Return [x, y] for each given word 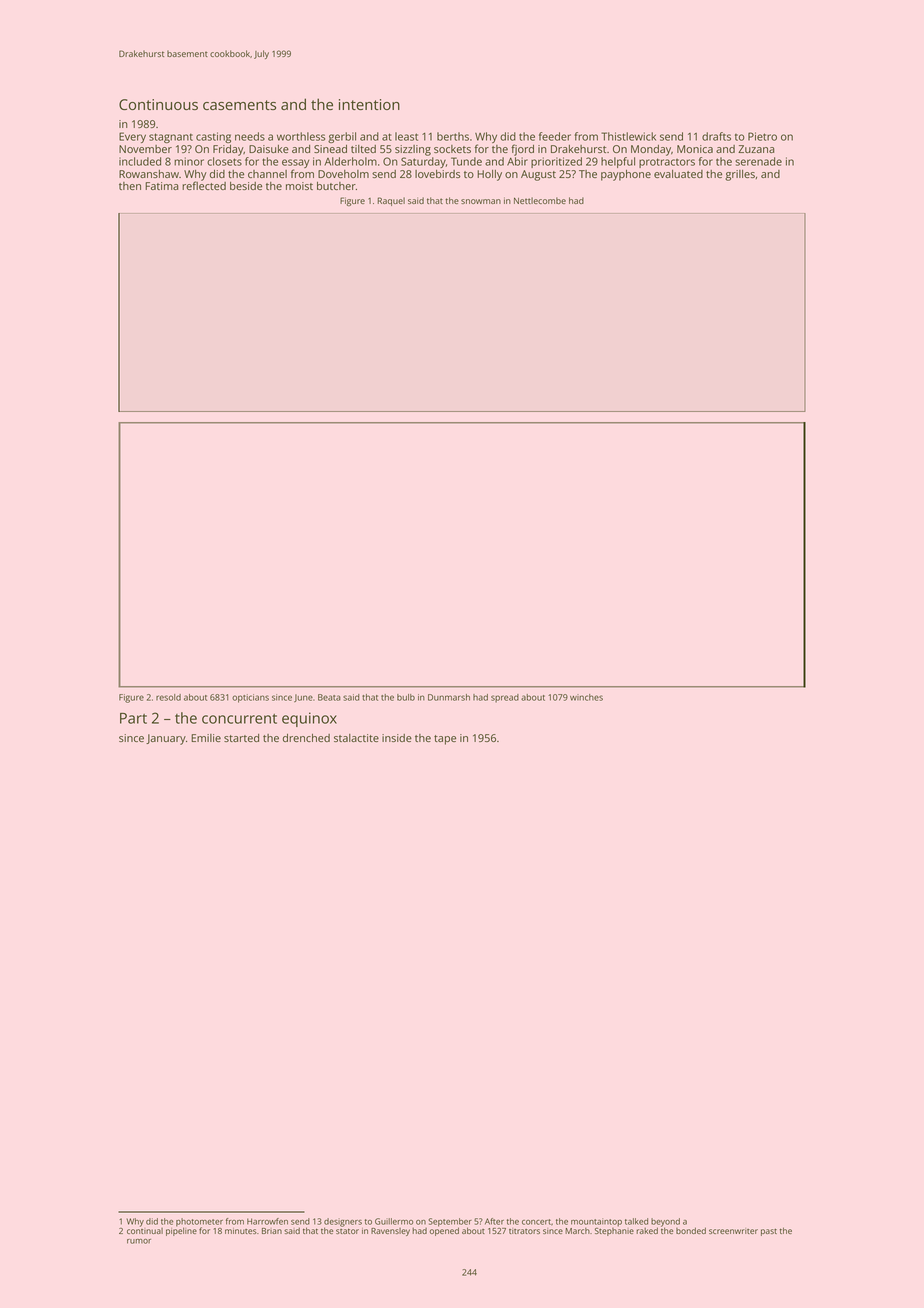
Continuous [158, 104]
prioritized [556, 162]
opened [444, 1231]
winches [586, 697]
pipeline [181, 1231]
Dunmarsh [449, 697]
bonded [691, 1230]
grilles [740, 175]
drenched [306, 738]
